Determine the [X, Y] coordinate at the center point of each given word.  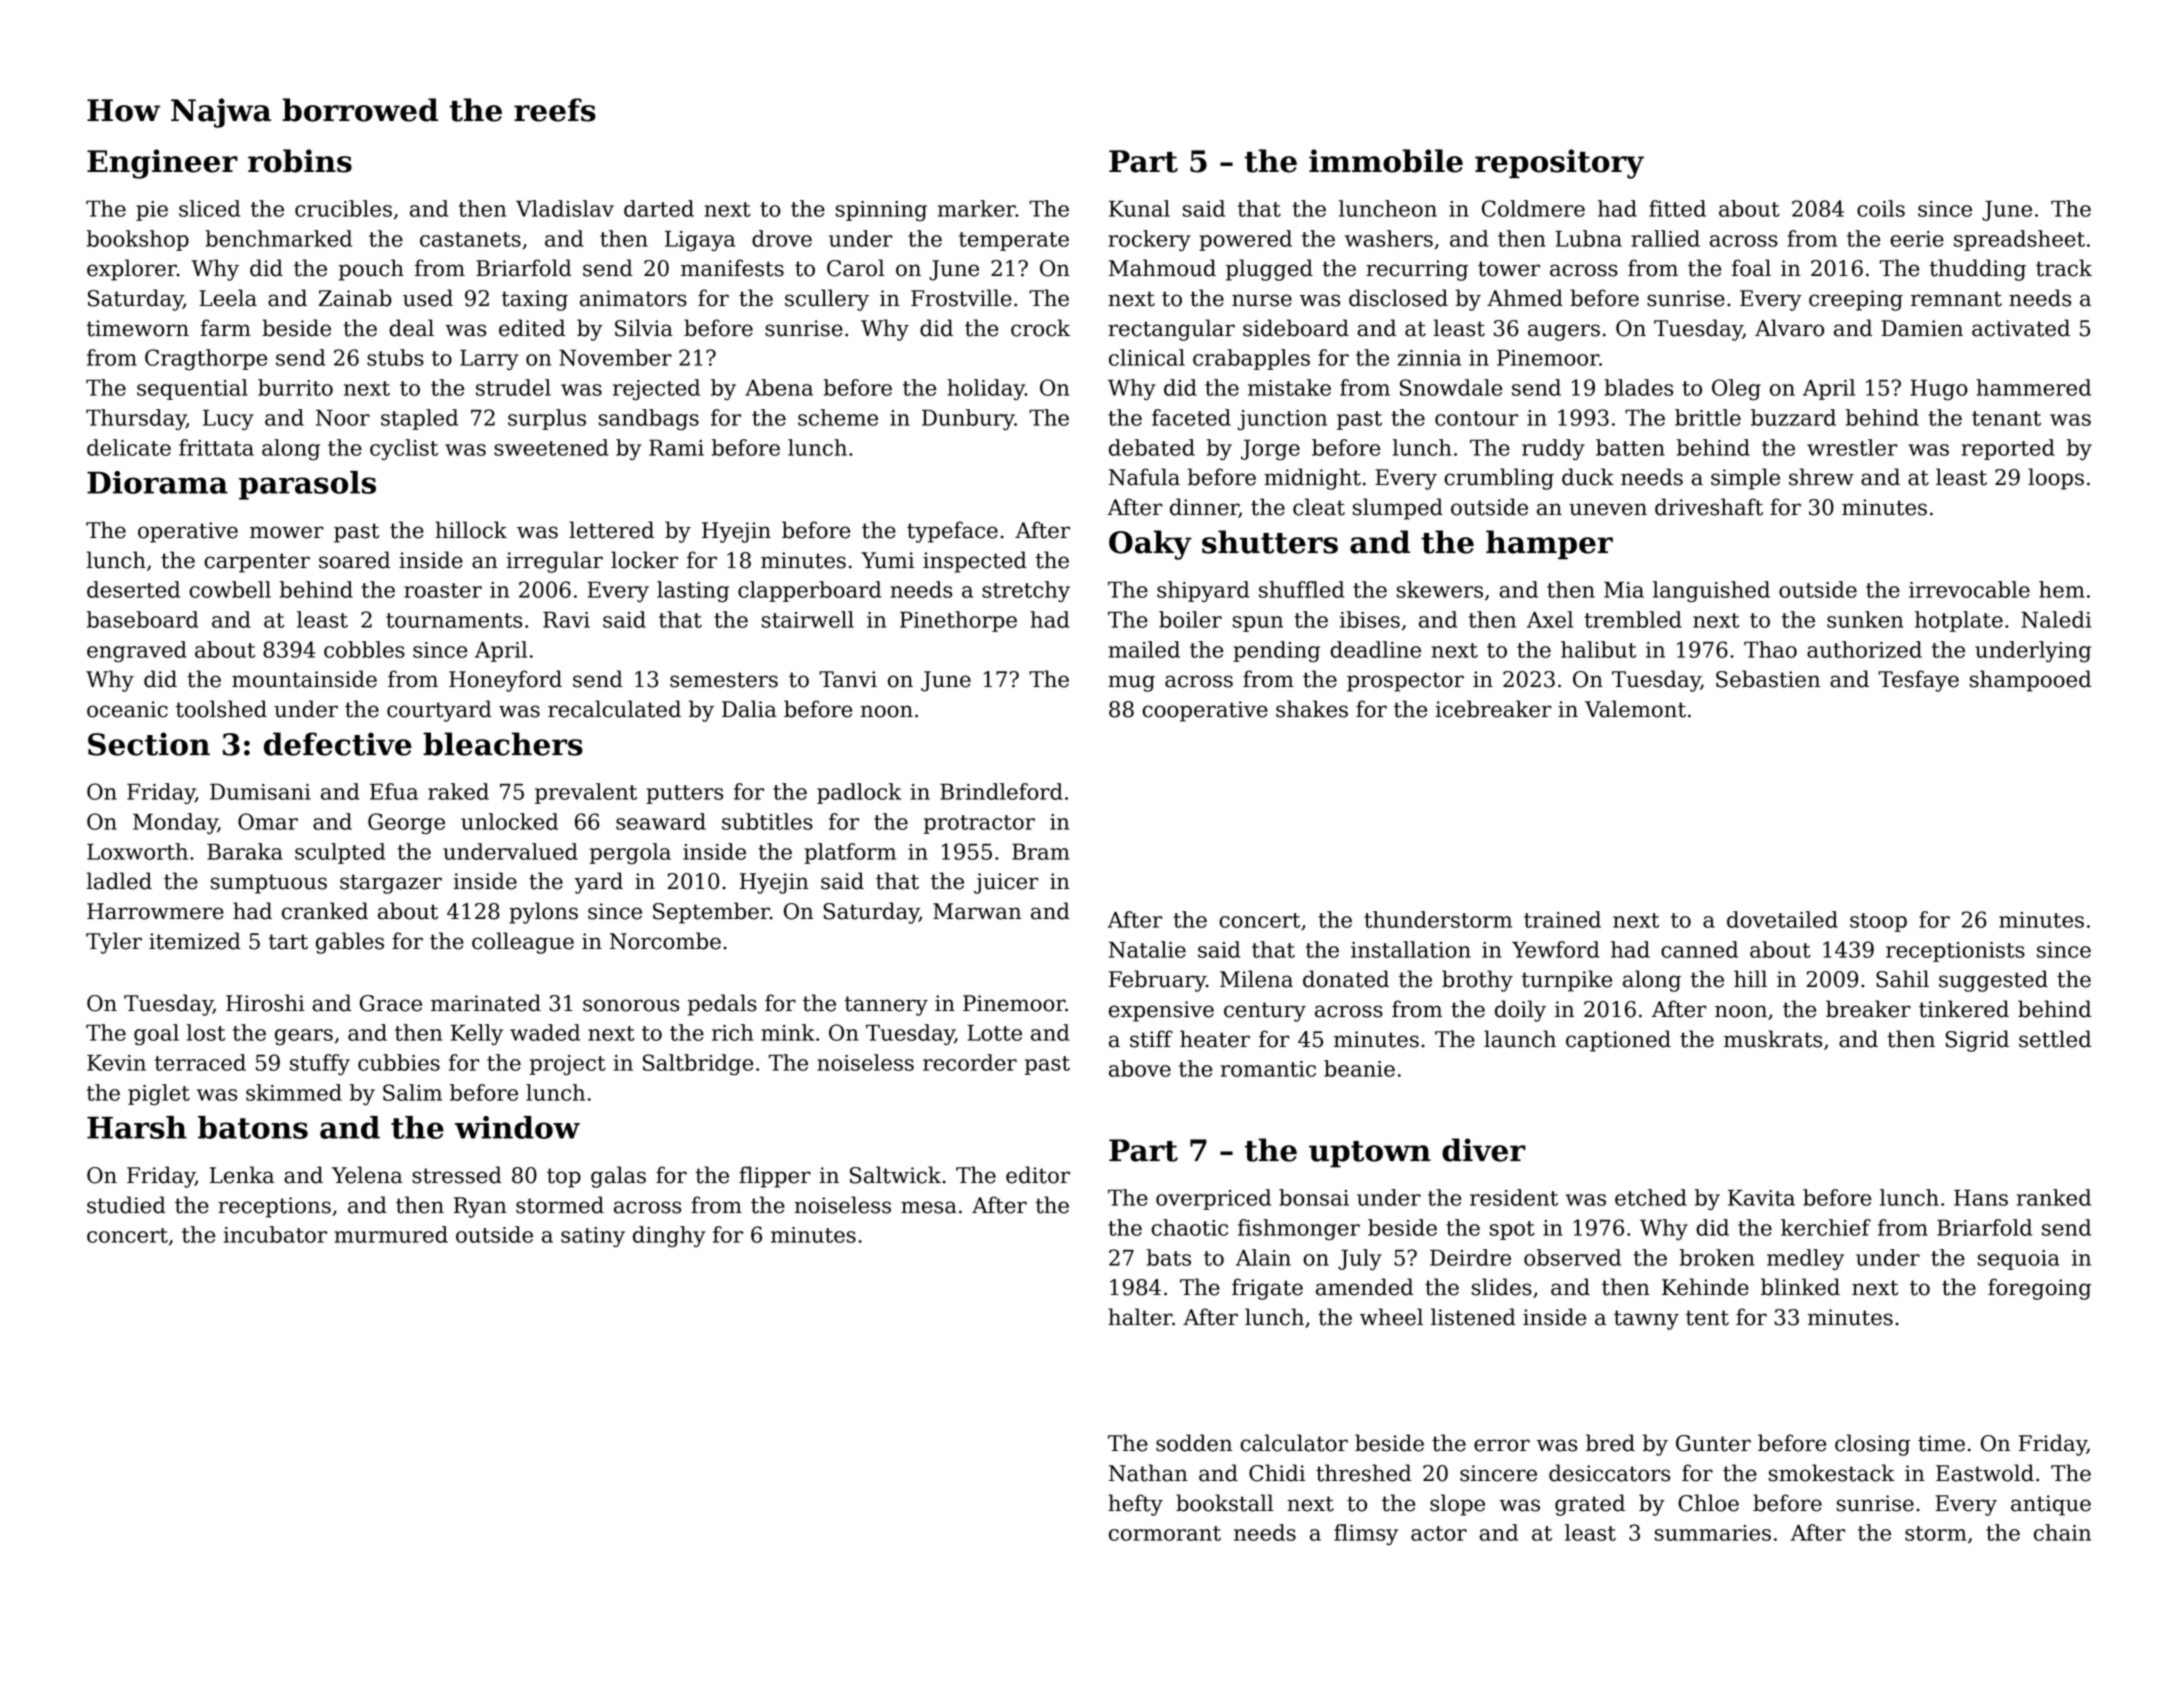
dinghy [669, 1236]
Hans [1981, 1198]
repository [1559, 164]
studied [126, 1205]
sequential [192, 389]
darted [659, 208]
